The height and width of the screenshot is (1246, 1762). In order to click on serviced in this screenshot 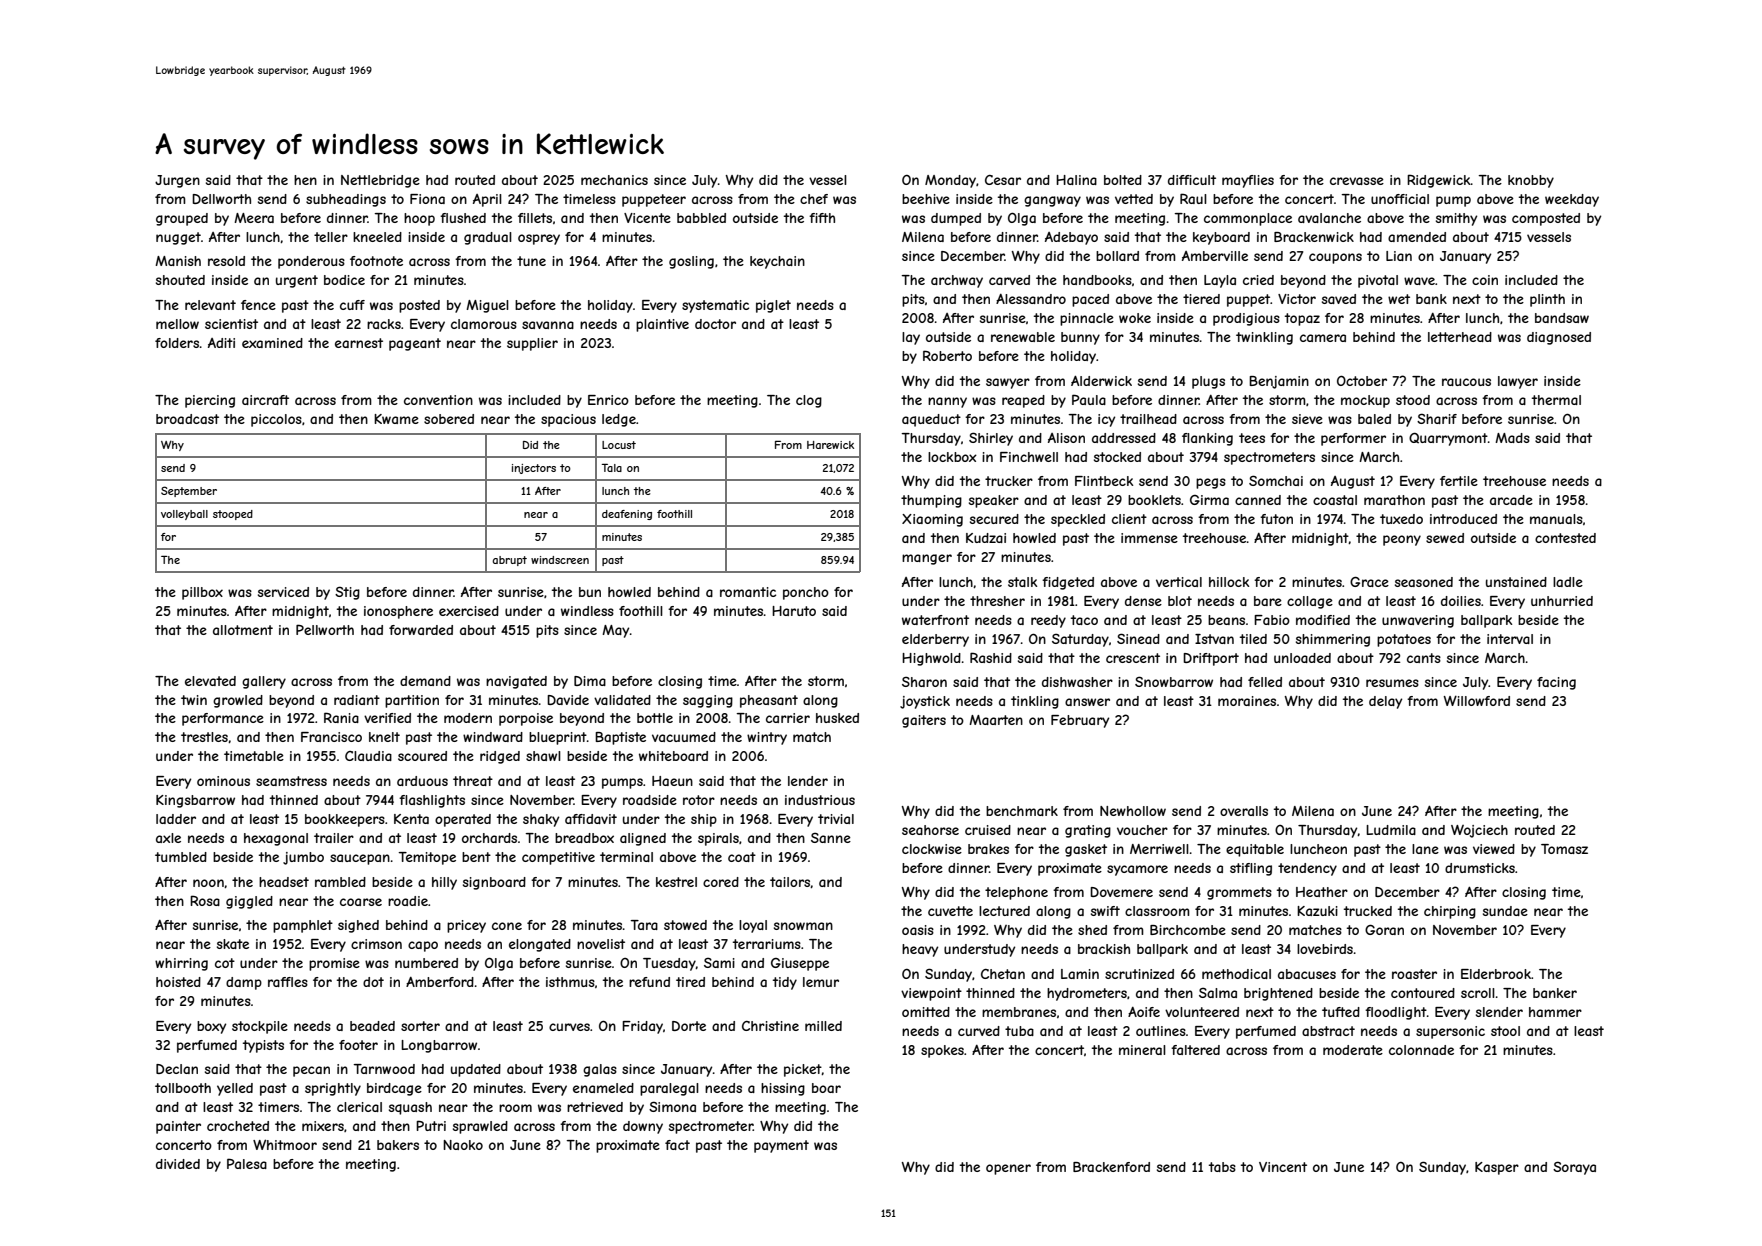, I will do `click(283, 592)`.
